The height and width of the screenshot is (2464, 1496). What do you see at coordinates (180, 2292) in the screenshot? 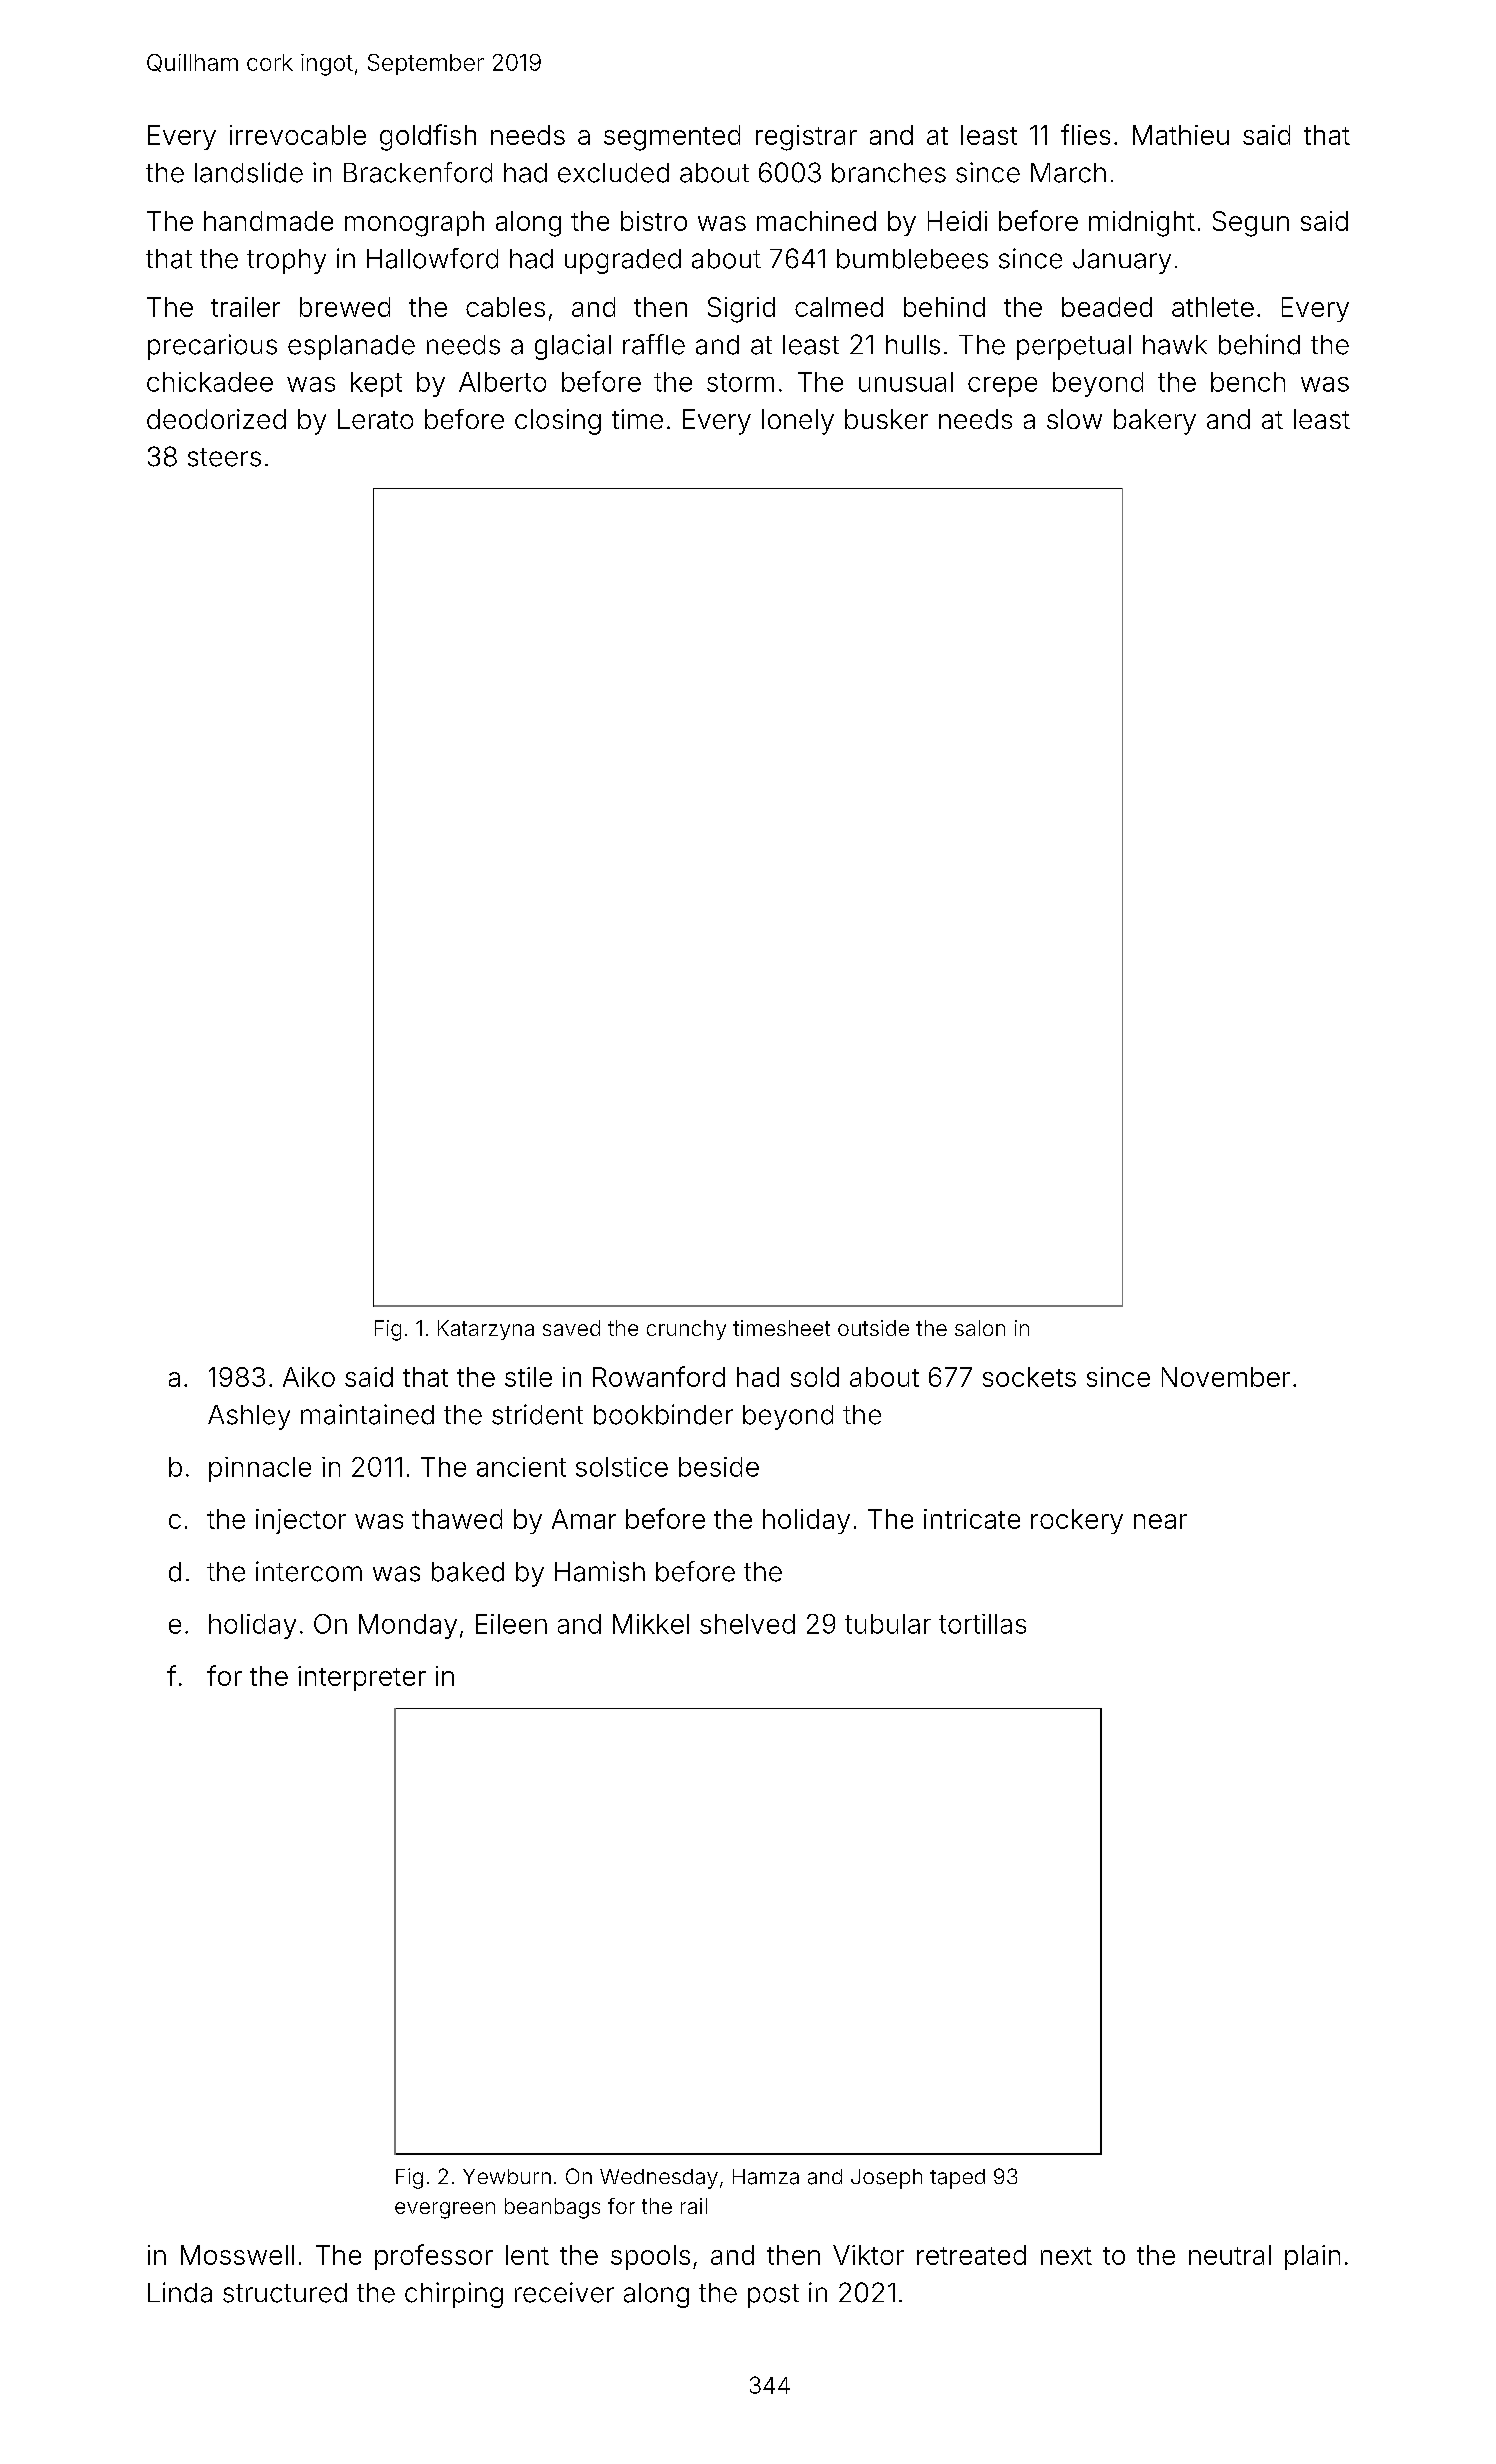
I see `Linda` at bounding box center [180, 2292].
